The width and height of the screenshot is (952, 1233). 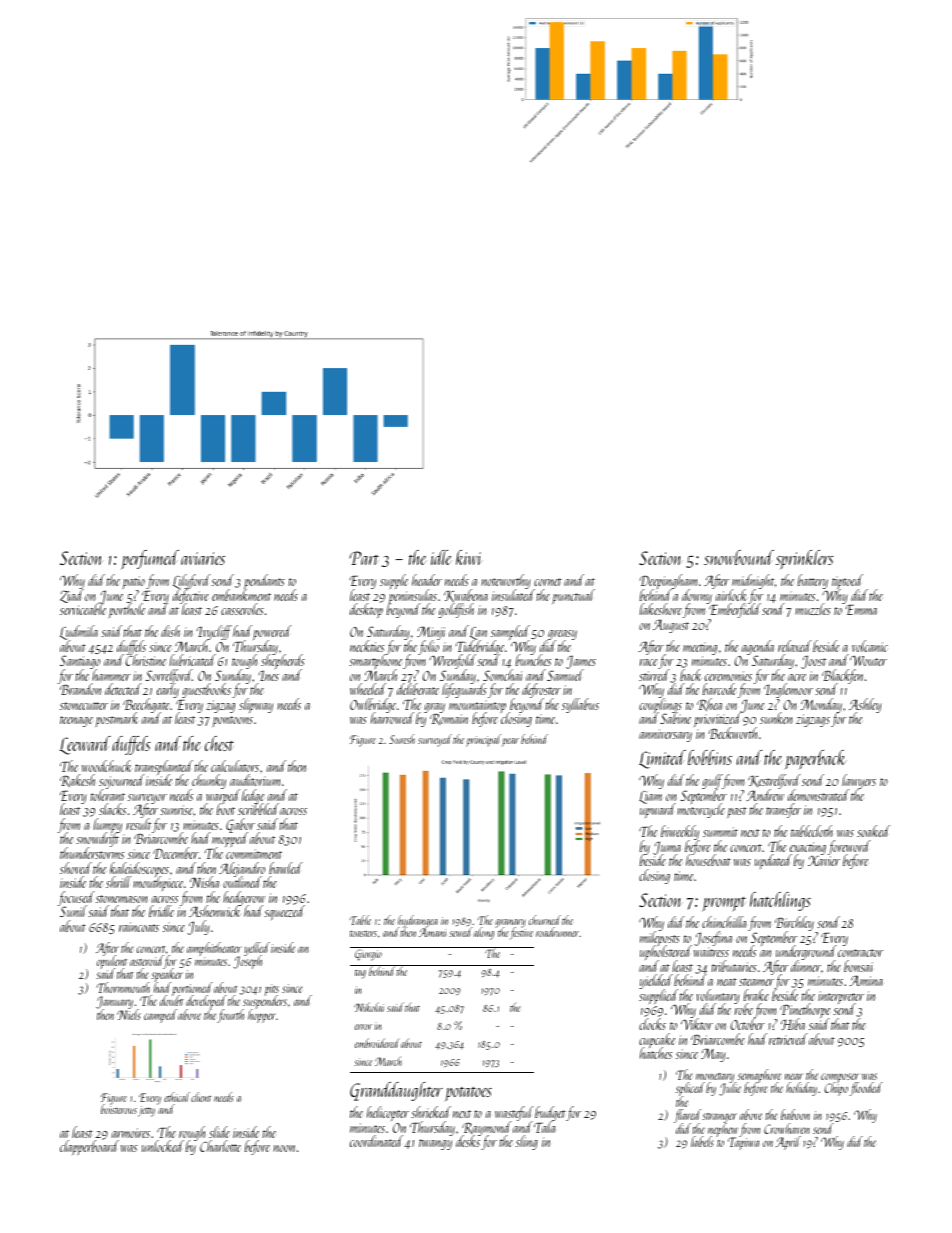 I want to click on clapperboard, so click(x=89, y=1147).
